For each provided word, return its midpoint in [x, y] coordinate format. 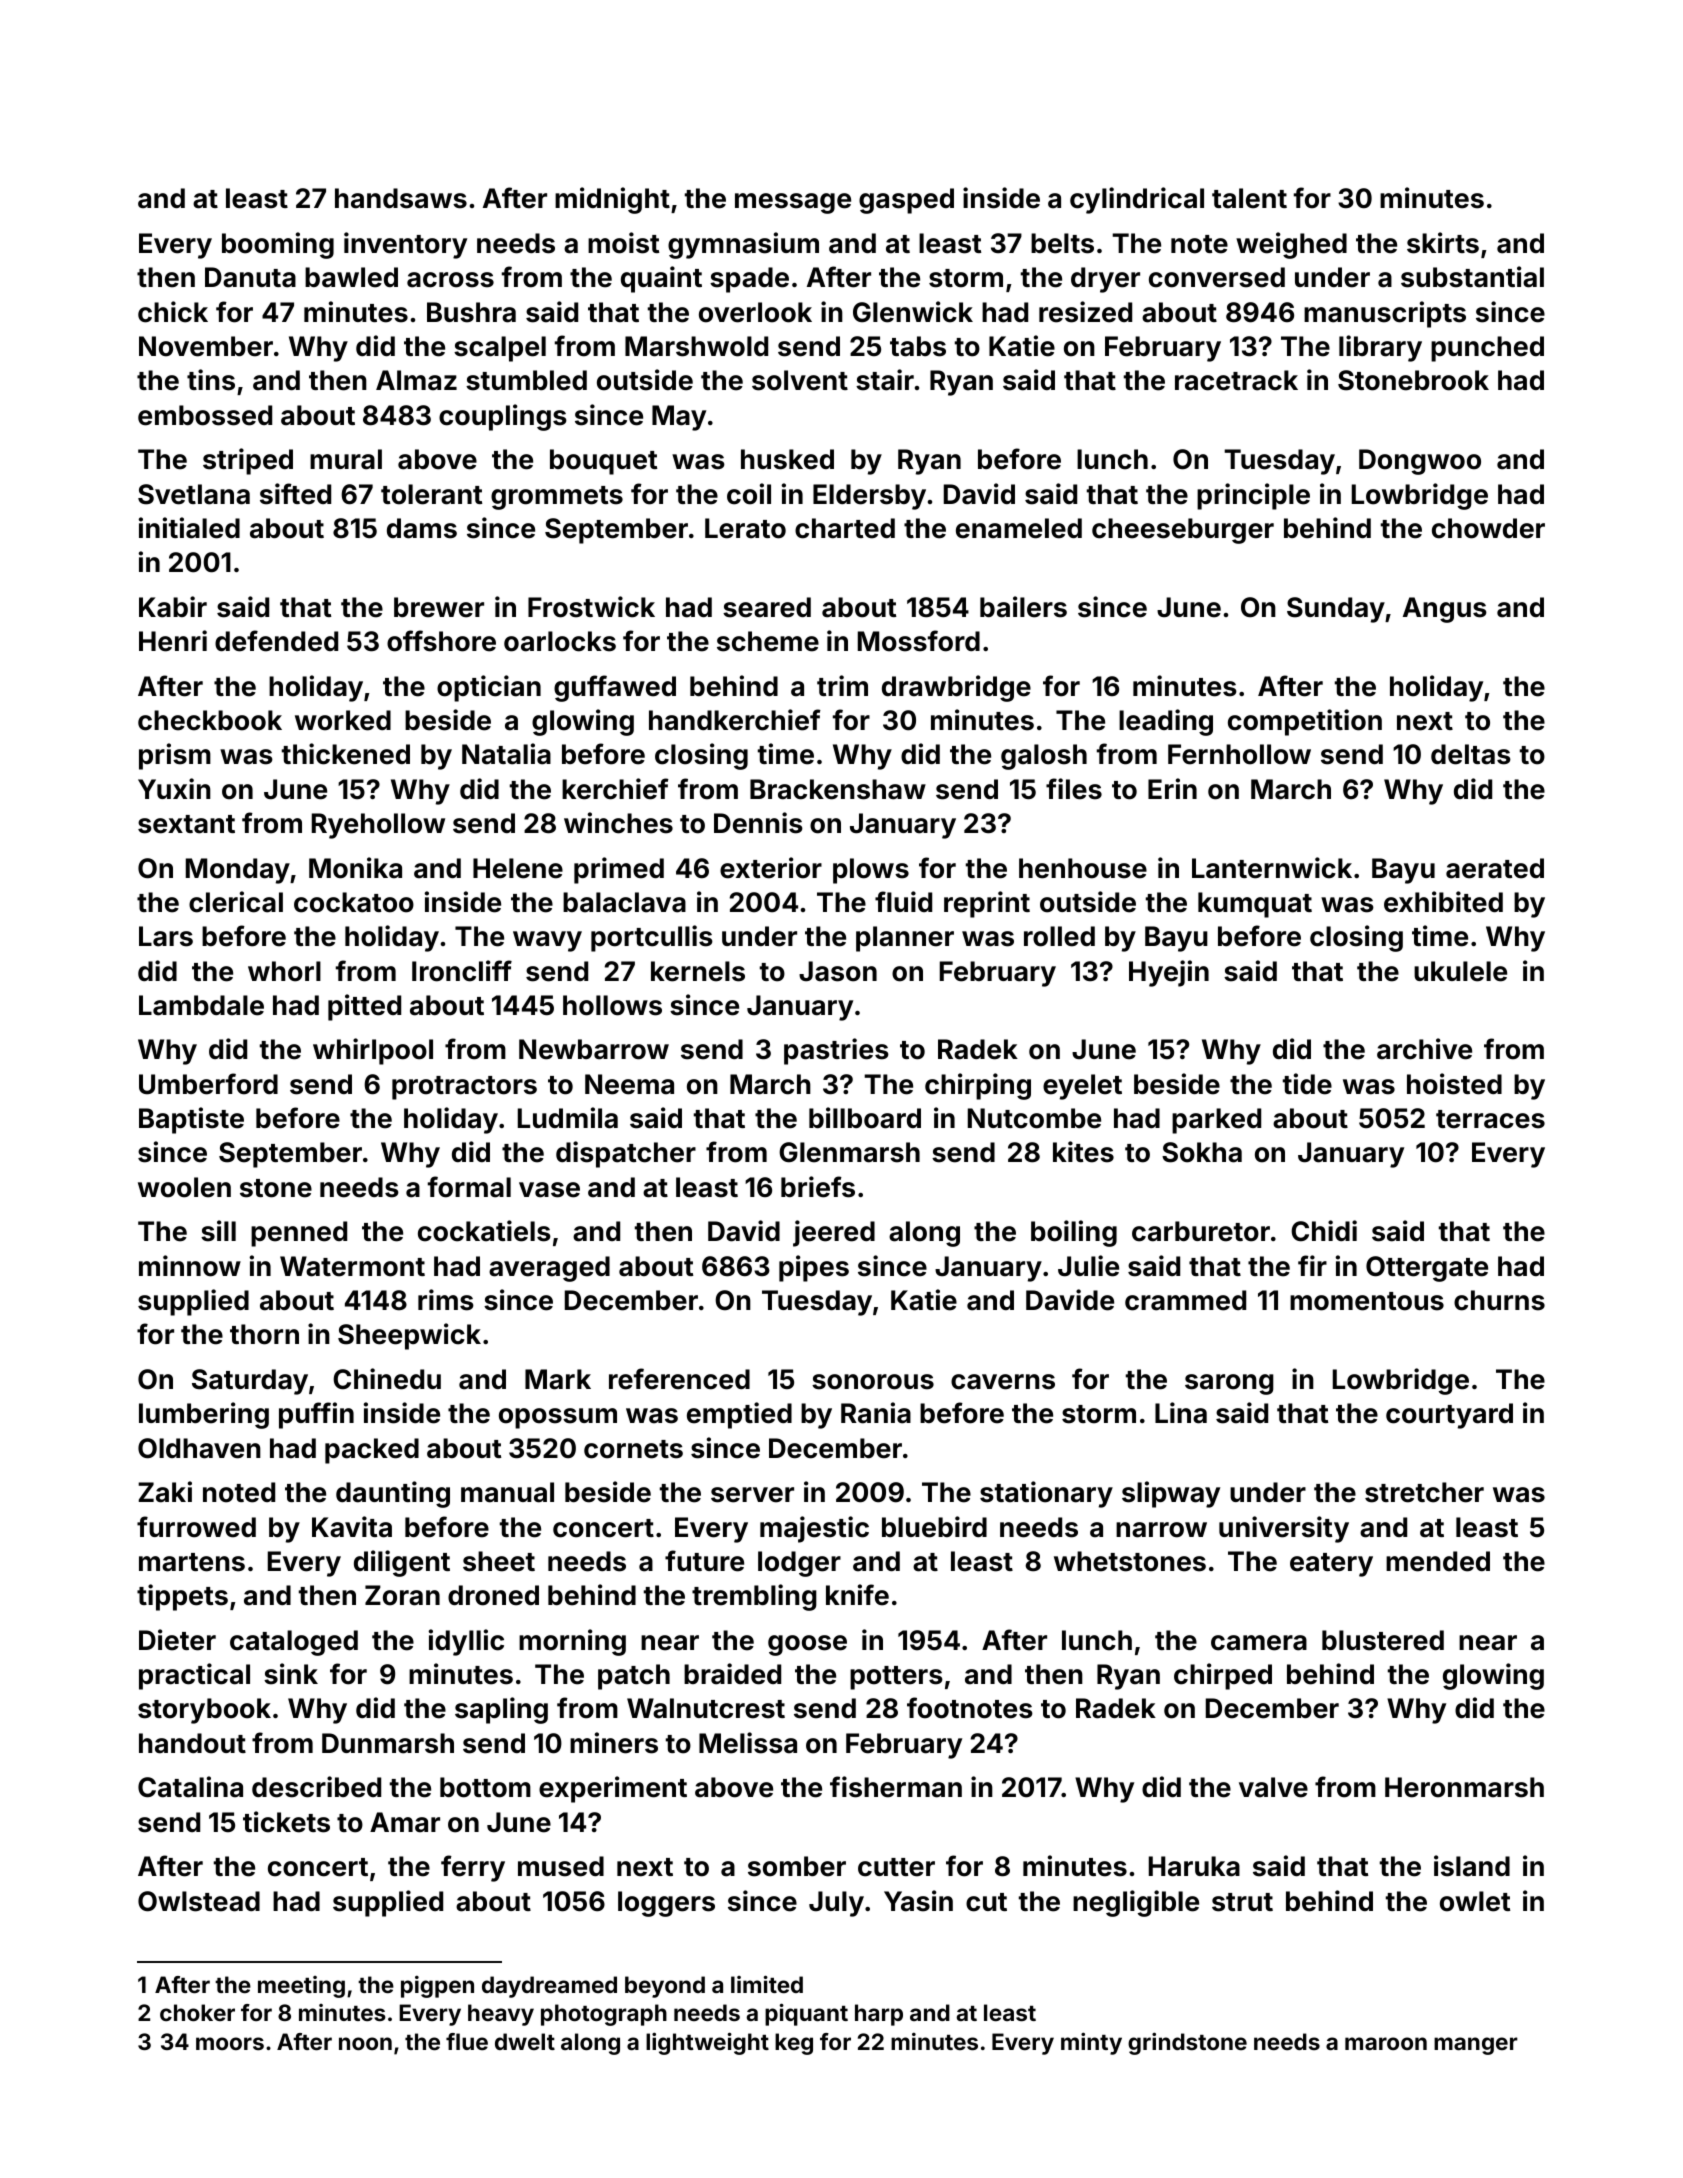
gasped [906, 201]
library [1380, 348]
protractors [464, 1088]
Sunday [1336, 610]
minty [1091, 2043]
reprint [987, 904]
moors [230, 2043]
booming [278, 245]
